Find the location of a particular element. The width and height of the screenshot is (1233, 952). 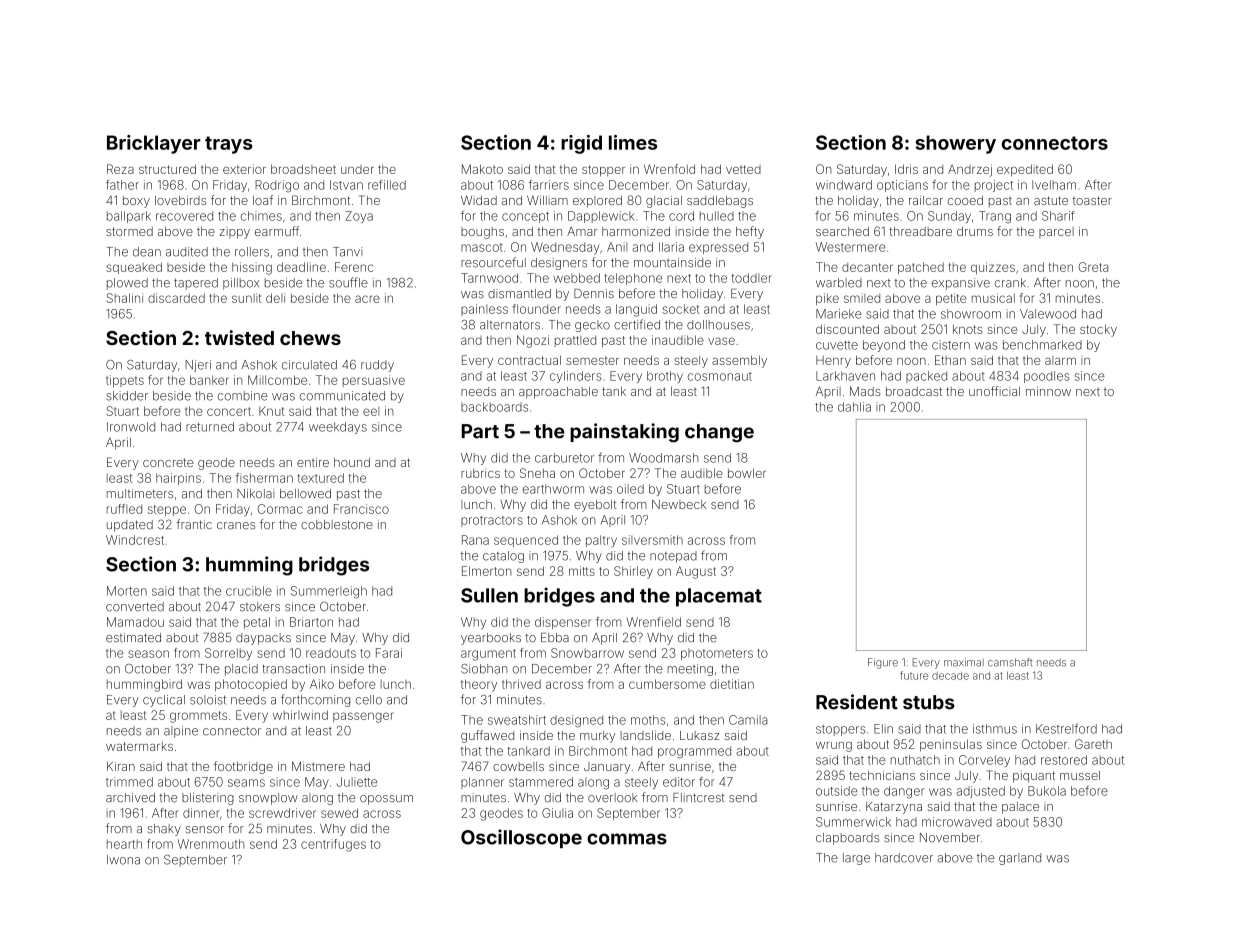

Makoto is located at coordinates (482, 169).
